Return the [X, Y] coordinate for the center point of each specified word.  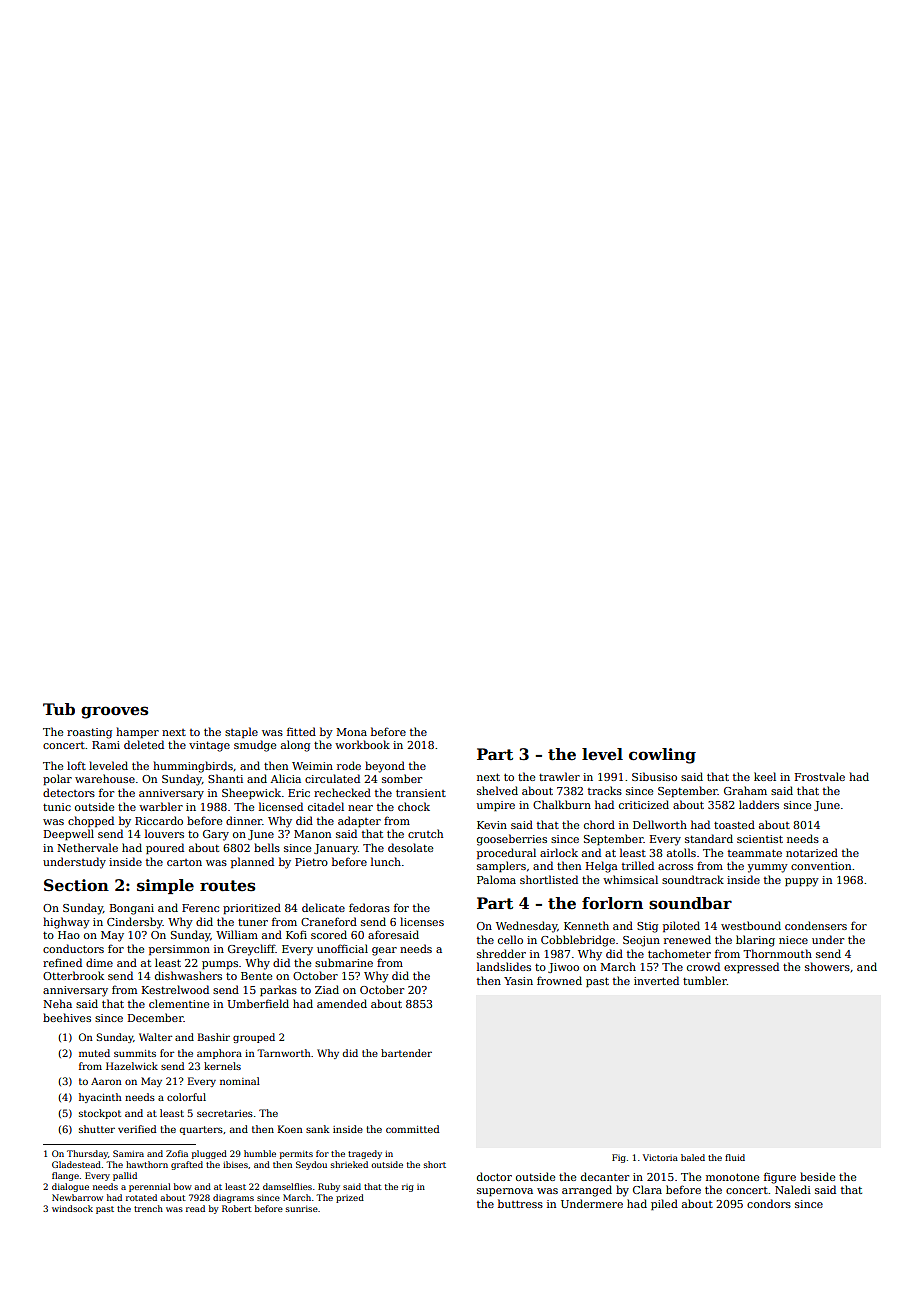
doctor [494, 1176]
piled [664, 1204]
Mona [351, 732]
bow [183, 1186]
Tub [59, 709]
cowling [662, 756]
